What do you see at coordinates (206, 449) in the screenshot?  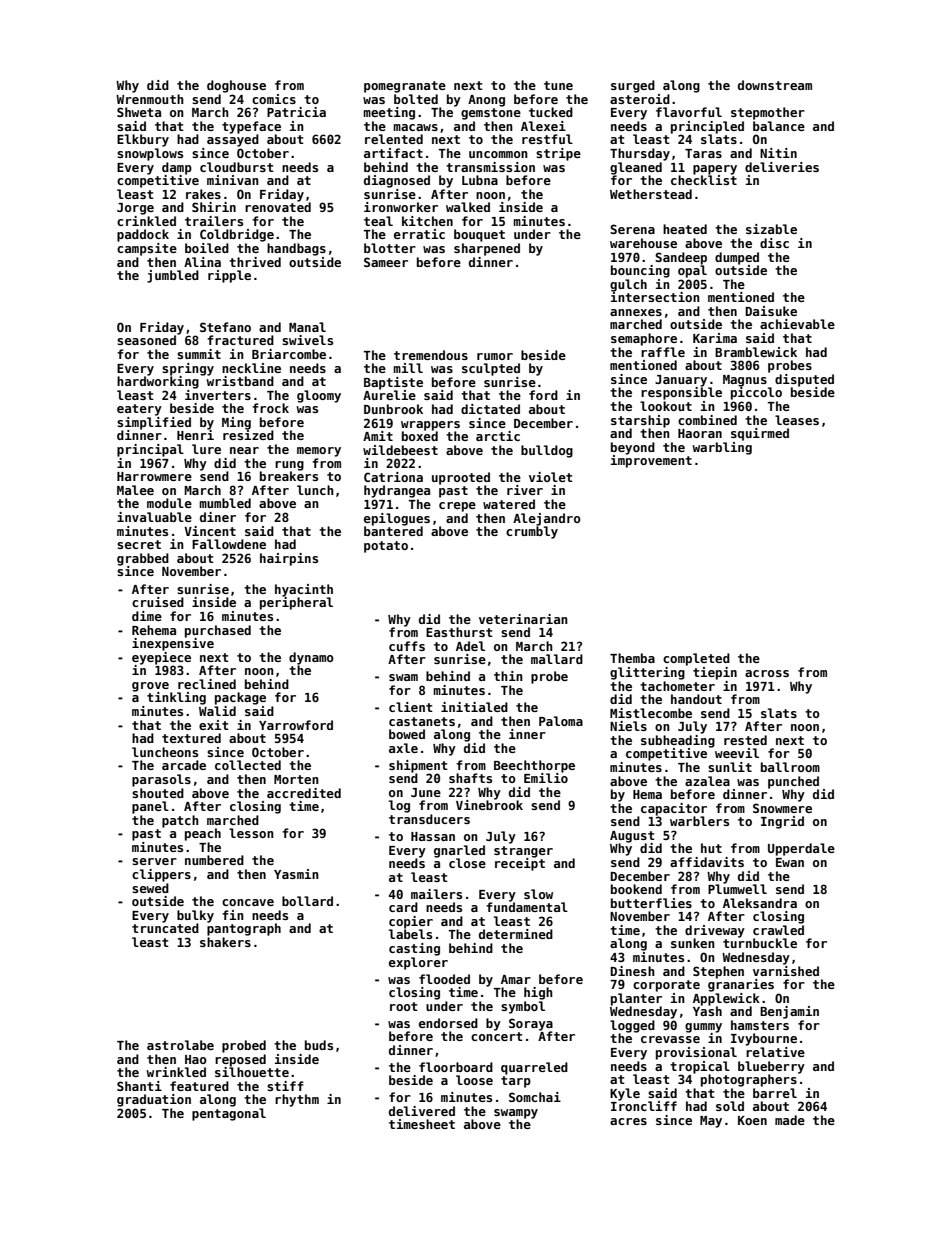 I see `lure` at bounding box center [206, 449].
